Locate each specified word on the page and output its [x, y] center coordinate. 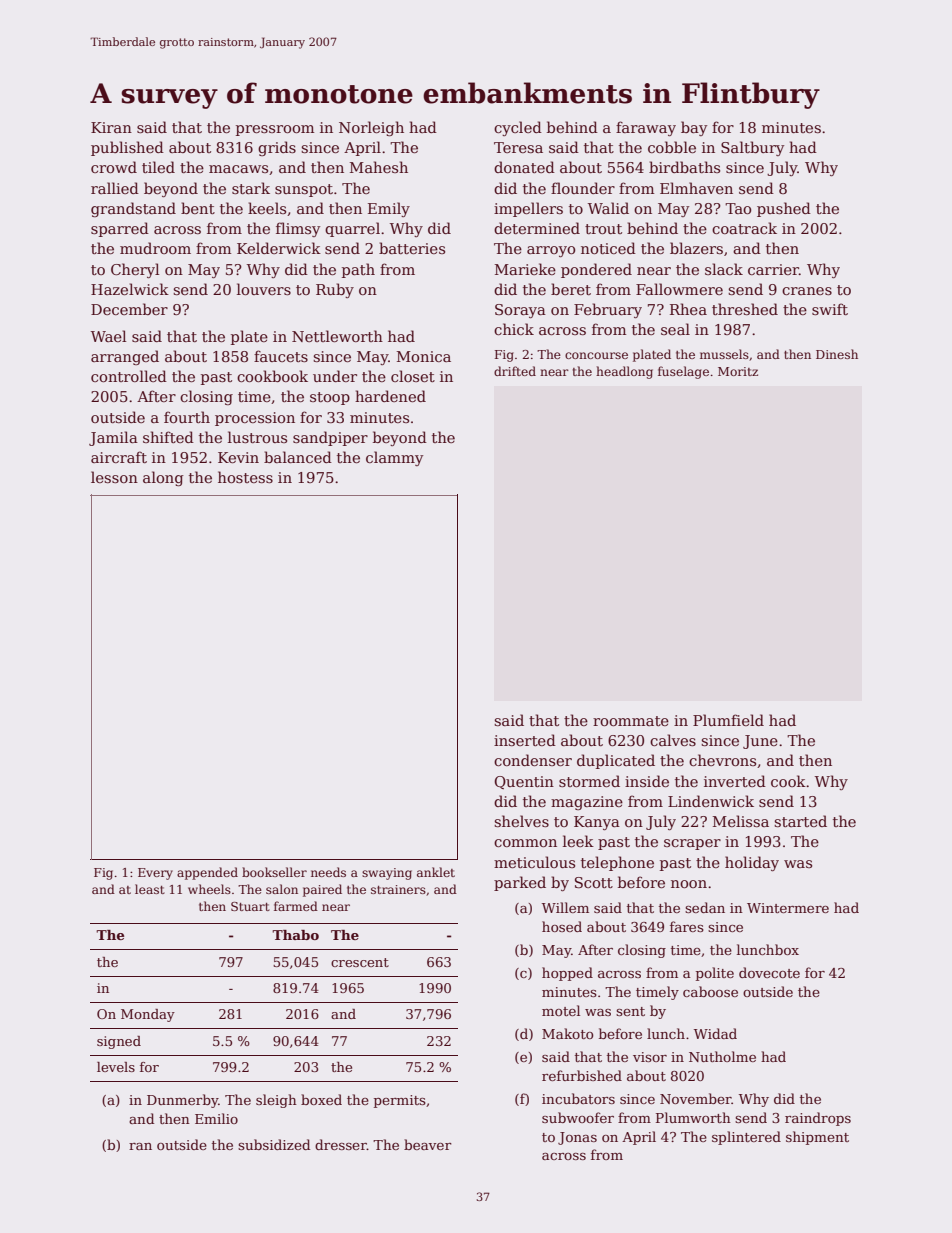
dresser [341, 1144]
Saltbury [752, 148]
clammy [394, 458]
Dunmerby [183, 1101]
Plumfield [728, 720]
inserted [525, 740]
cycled [518, 128]
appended [207, 873]
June [760, 742]
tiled [158, 167]
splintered [746, 1138]
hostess [245, 477]
